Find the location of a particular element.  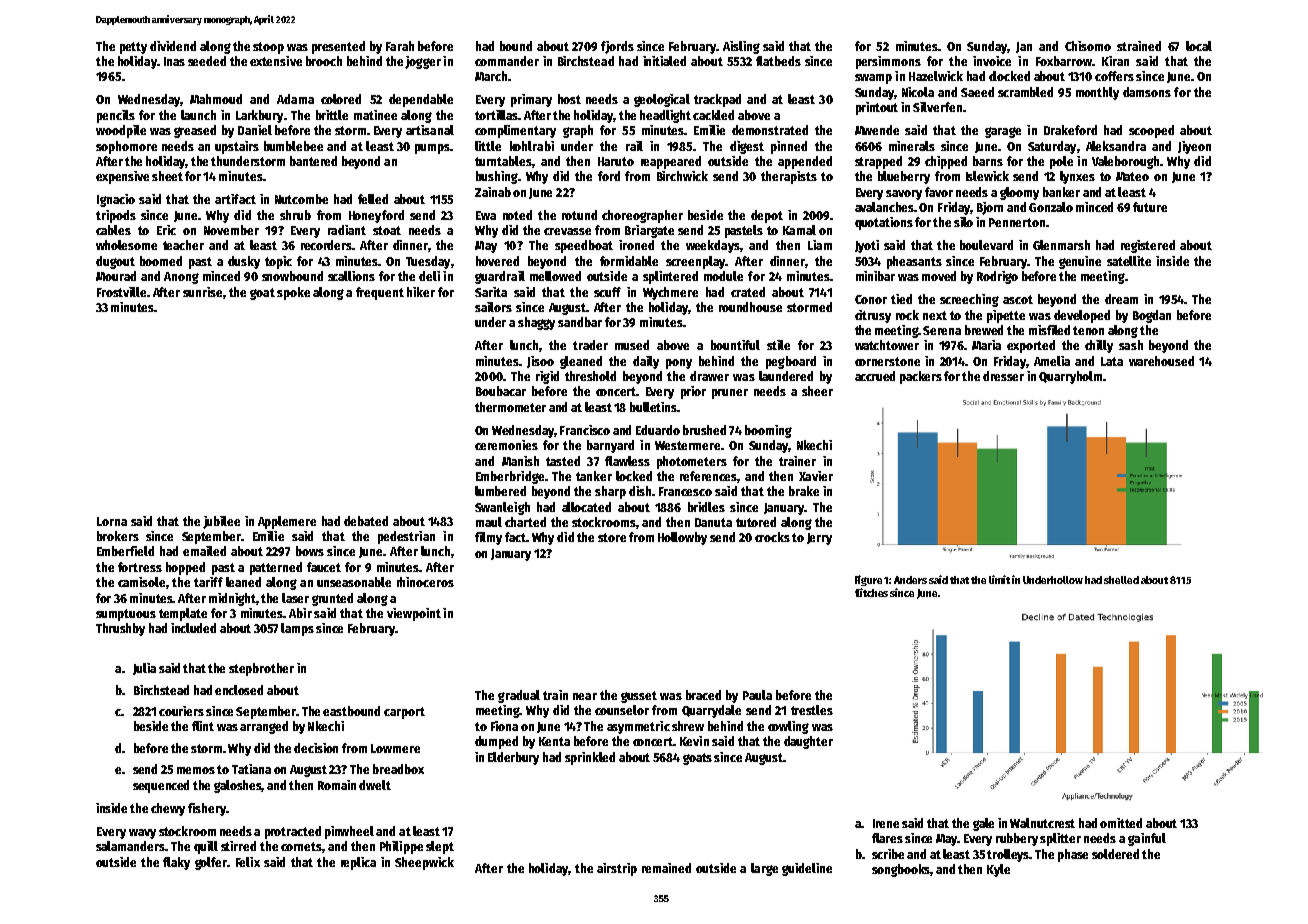

sequenced is located at coordinates (161, 786).
